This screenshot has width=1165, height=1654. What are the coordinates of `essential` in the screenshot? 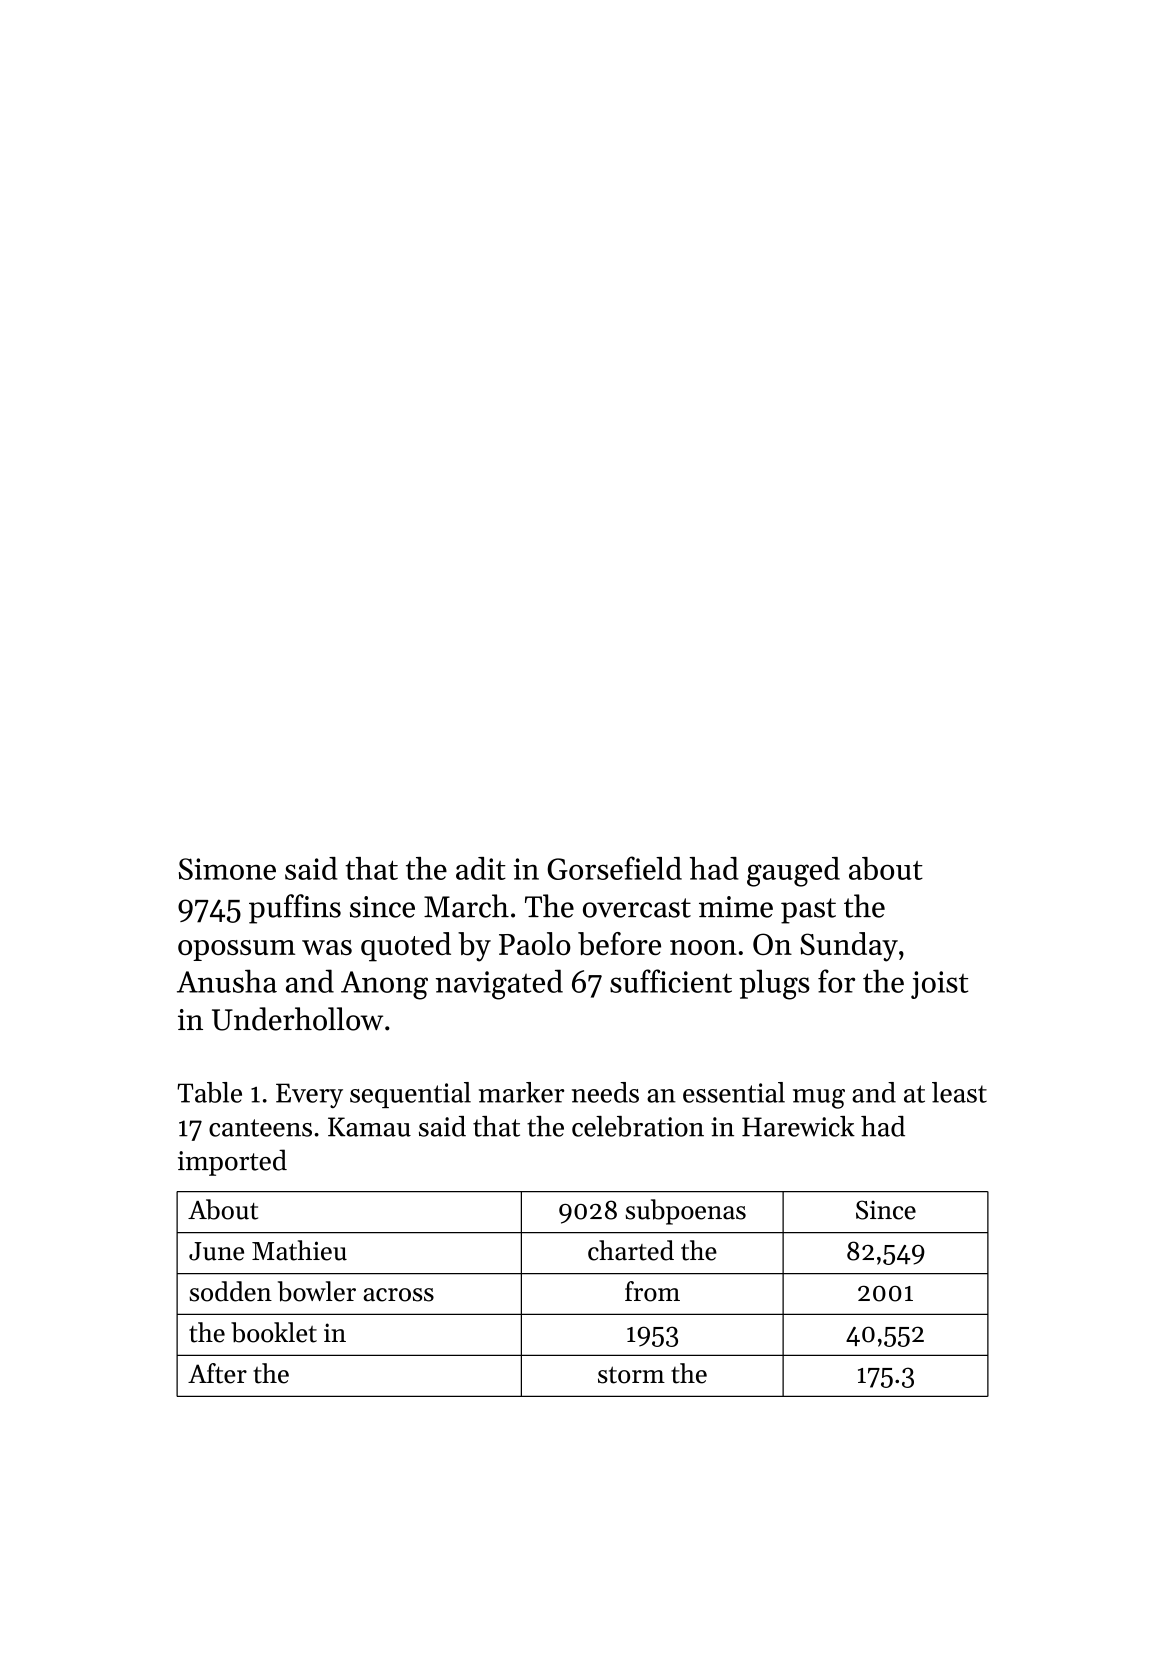 It's located at (734, 1092).
